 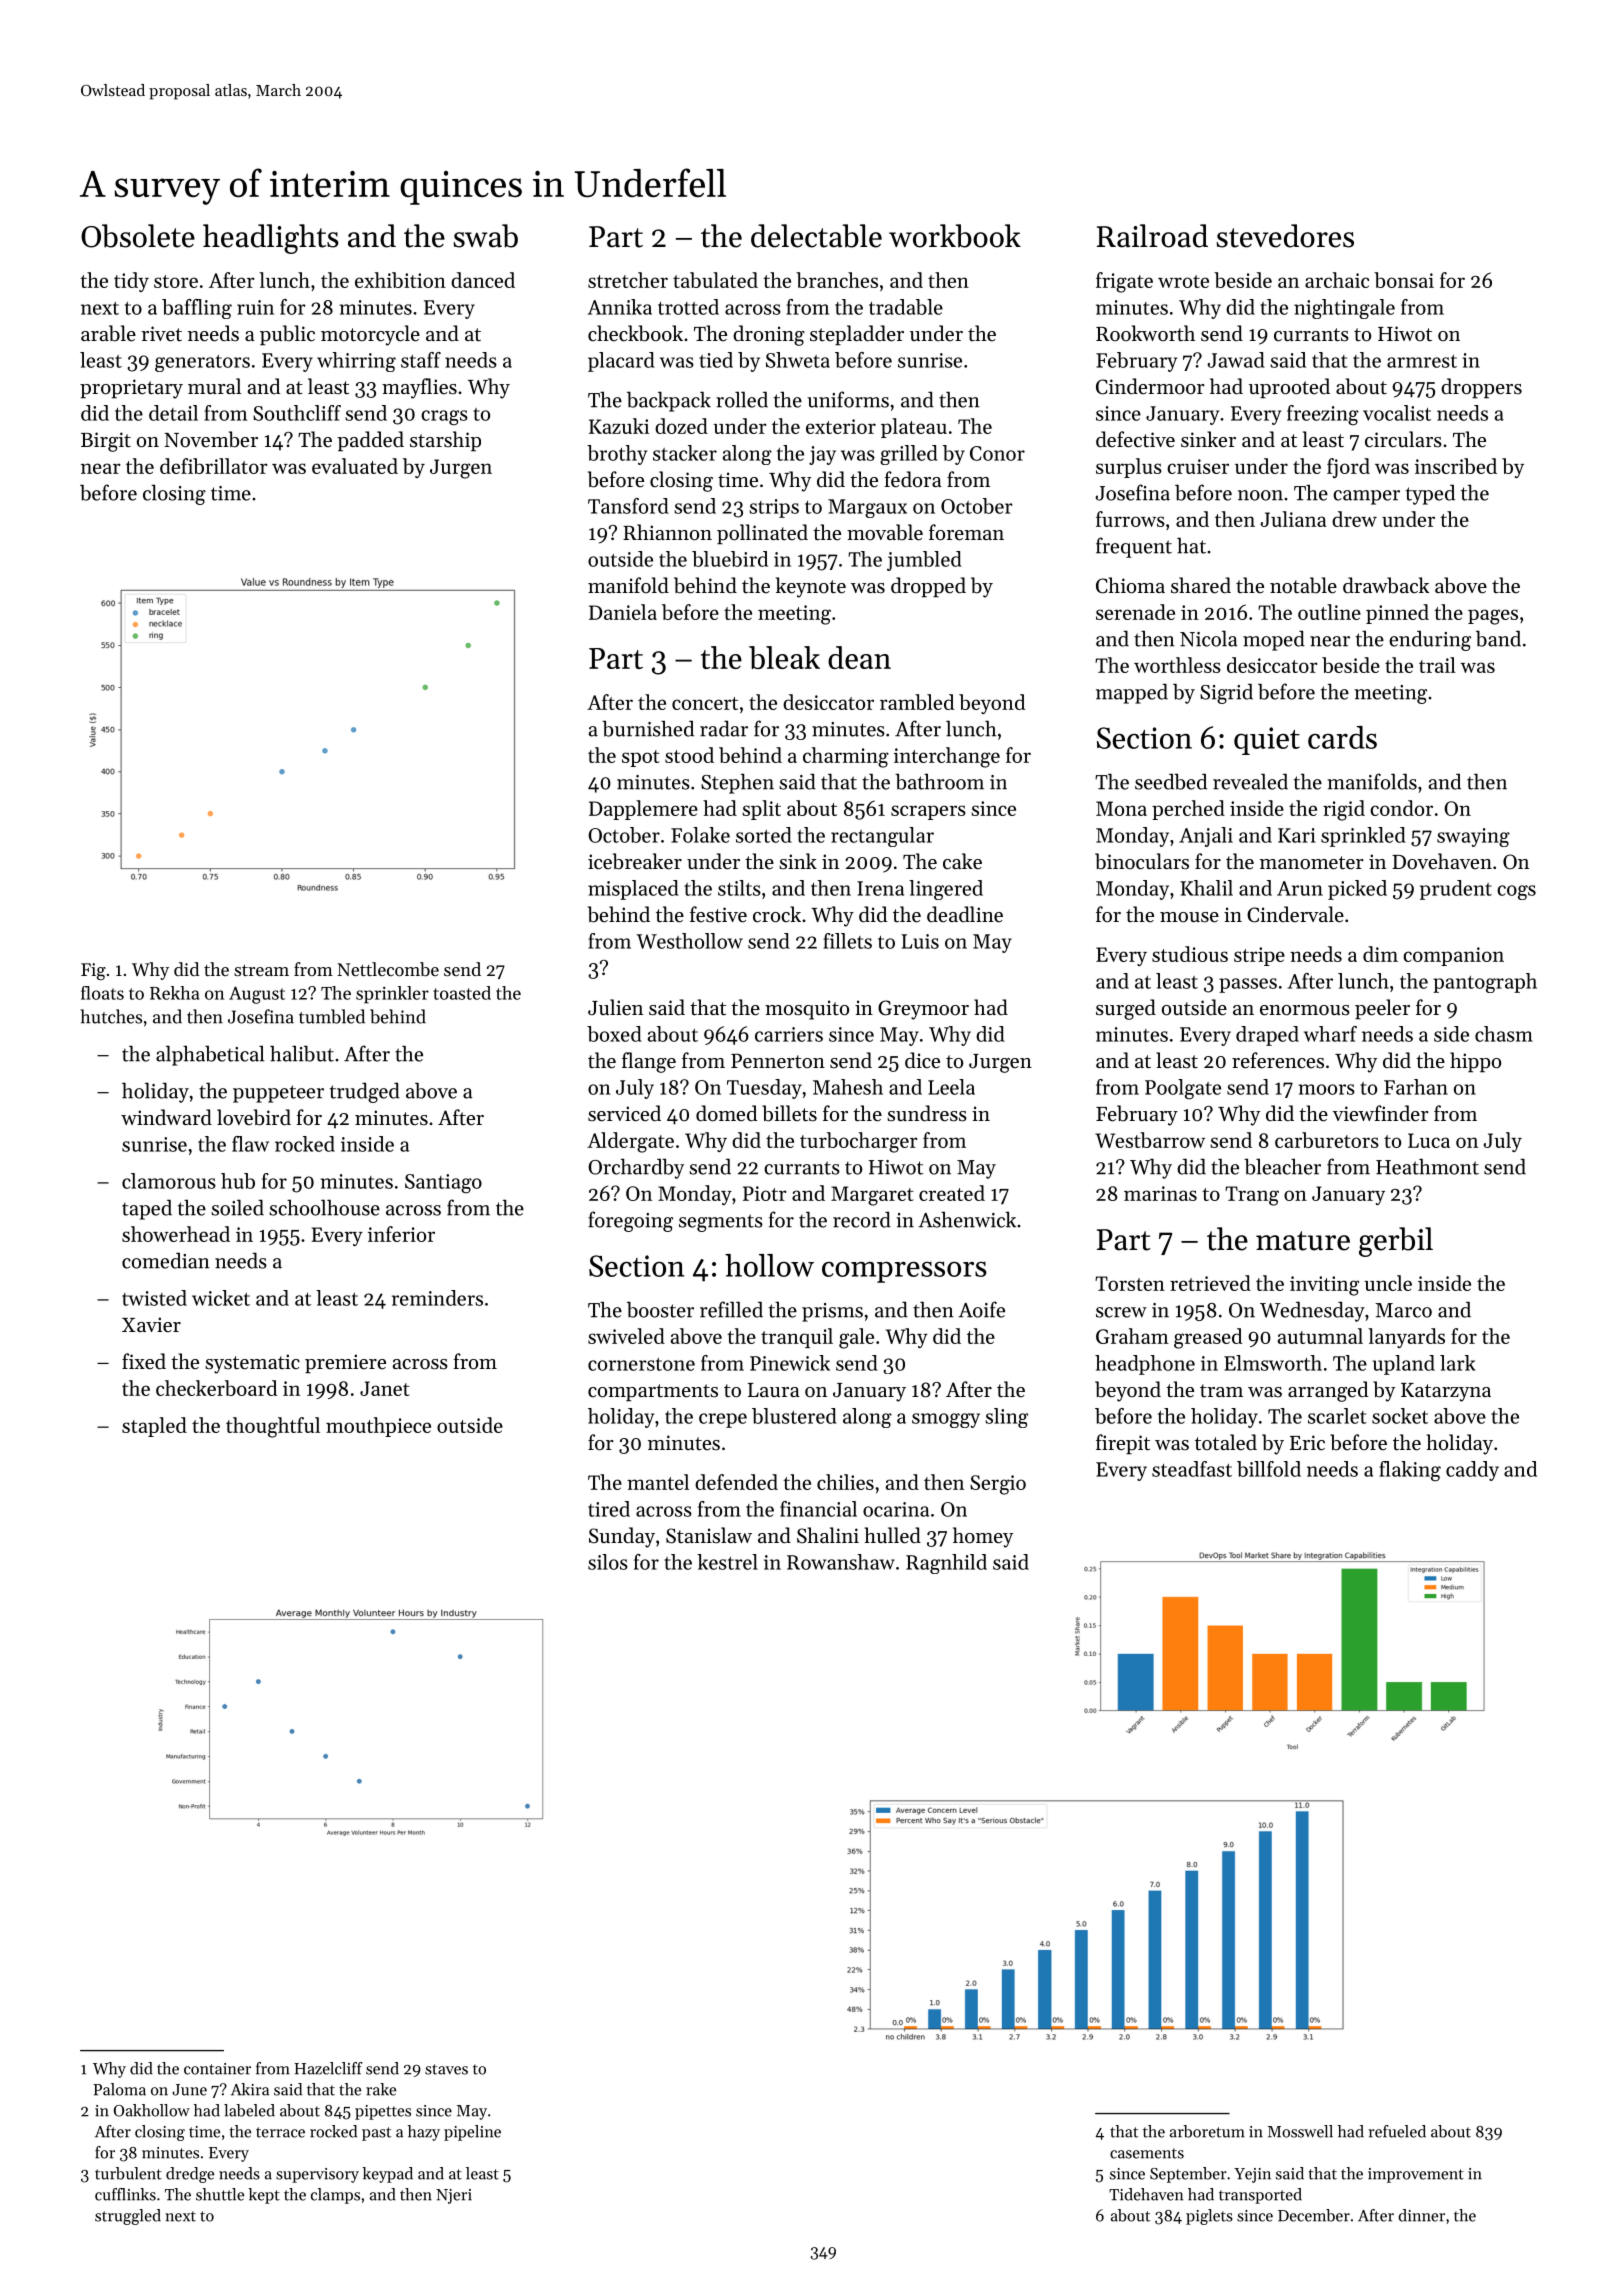 I want to click on billfold, so click(x=1269, y=1469).
